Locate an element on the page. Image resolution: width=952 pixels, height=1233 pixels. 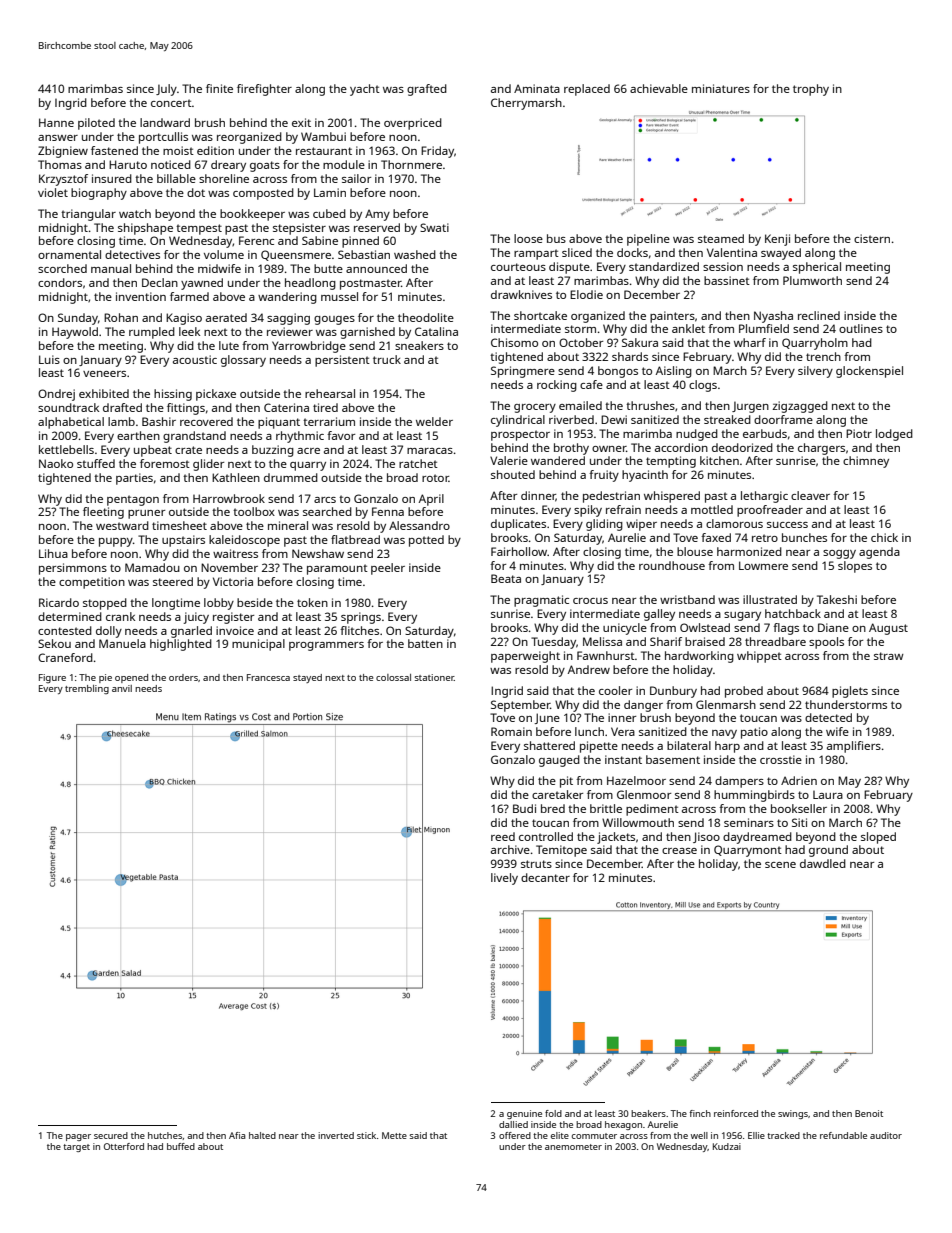
determined is located at coordinates (70, 616).
